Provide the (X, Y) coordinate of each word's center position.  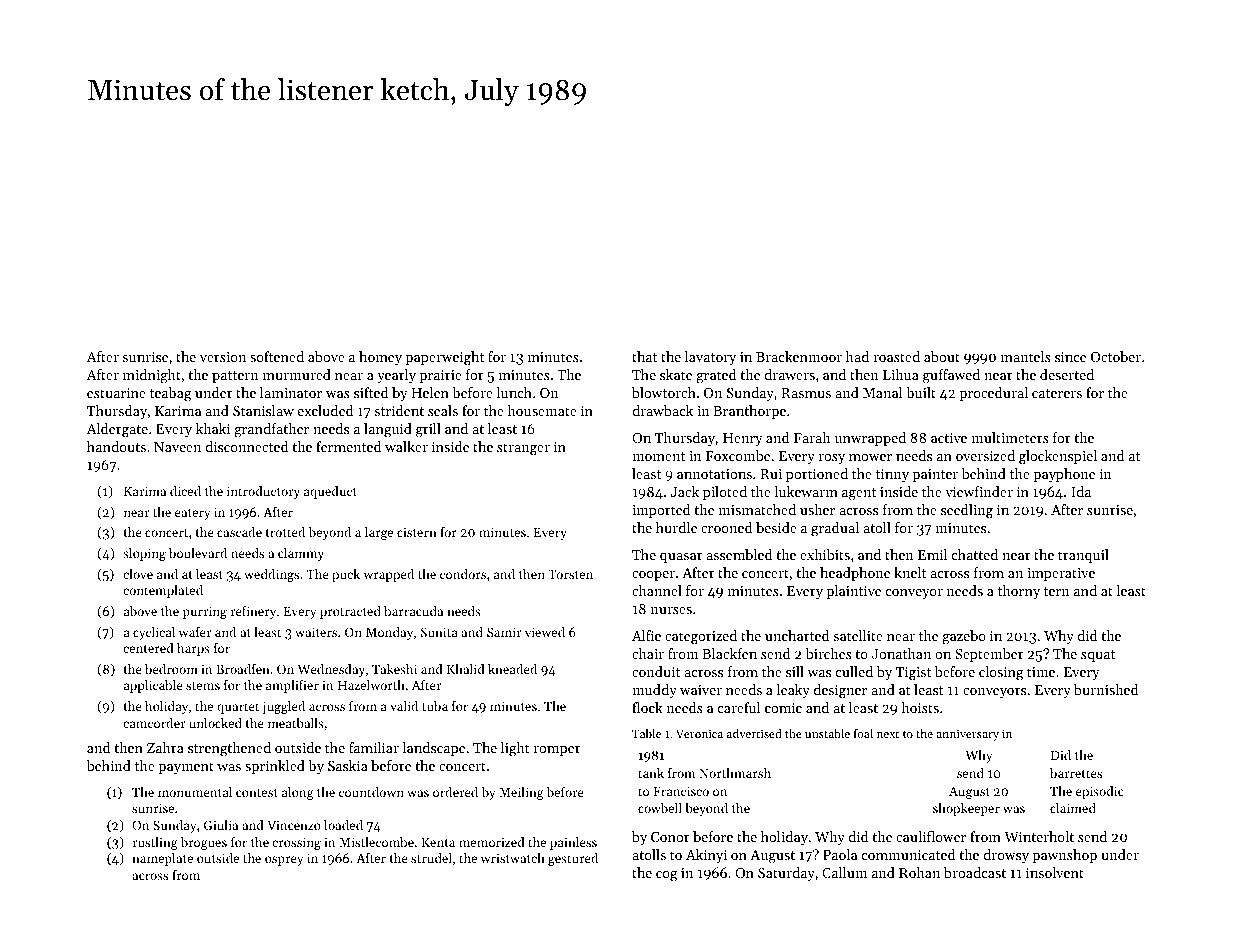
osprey (284, 861)
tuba (435, 706)
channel (657, 590)
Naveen (177, 447)
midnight (152, 376)
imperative (1061, 574)
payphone (1064, 475)
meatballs (296, 723)
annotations (714, 474)
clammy (301, 554)
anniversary (967, 735)
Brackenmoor (799, 356)
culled (854, 671)
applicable (153, 686)
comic (783, 708)
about (942, 356)
